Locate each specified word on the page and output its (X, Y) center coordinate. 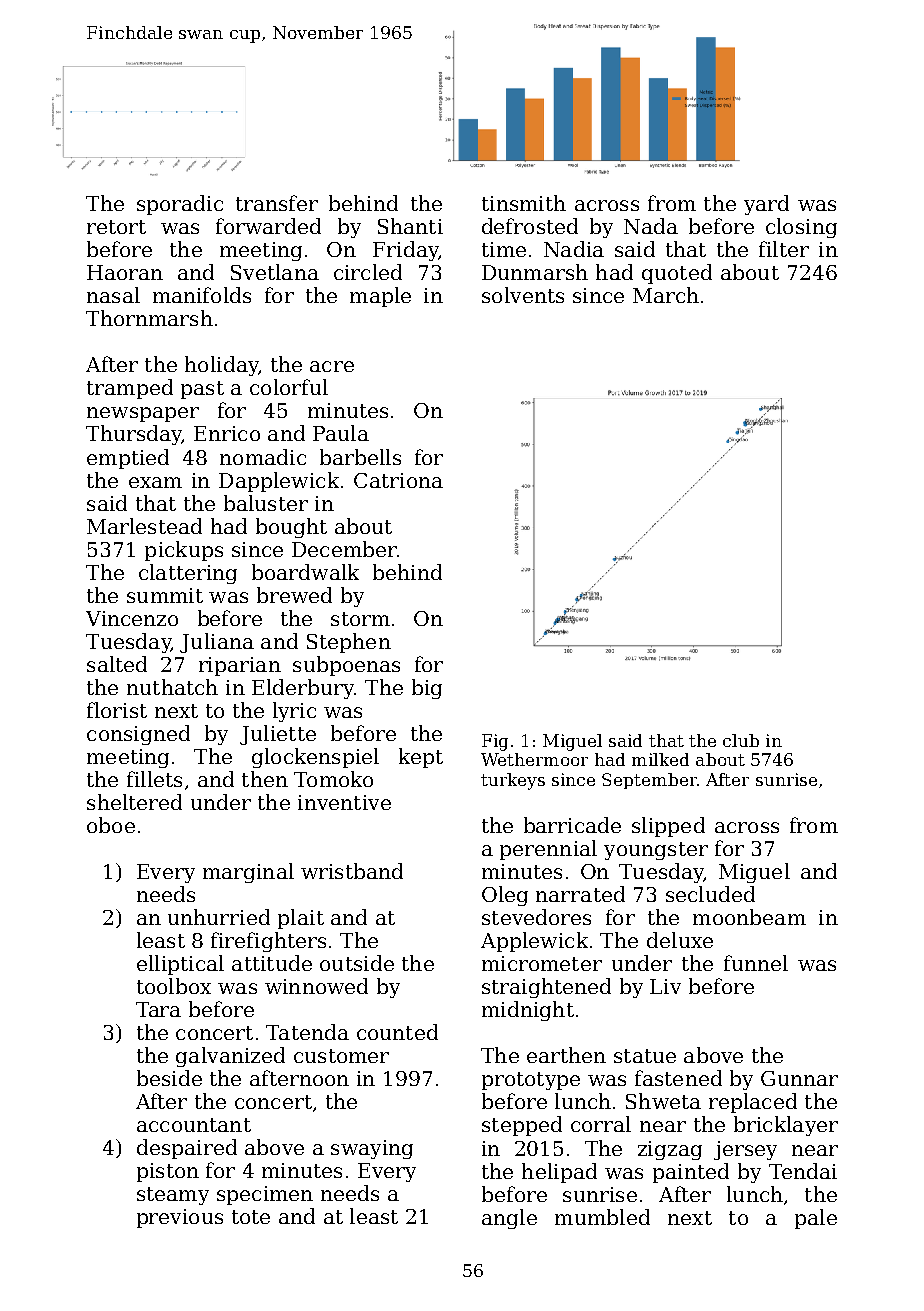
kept (421, 758)
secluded (710, 894)
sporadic (180, 205)
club (741, 740)
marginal (248, 873)
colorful (289, 387)
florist (117, 710)
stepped (522, 1126)
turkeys (513, 781)
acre (332, 366)
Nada (651, 226)
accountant (194, 1125)
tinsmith (524, 203)
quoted (677, 274)
